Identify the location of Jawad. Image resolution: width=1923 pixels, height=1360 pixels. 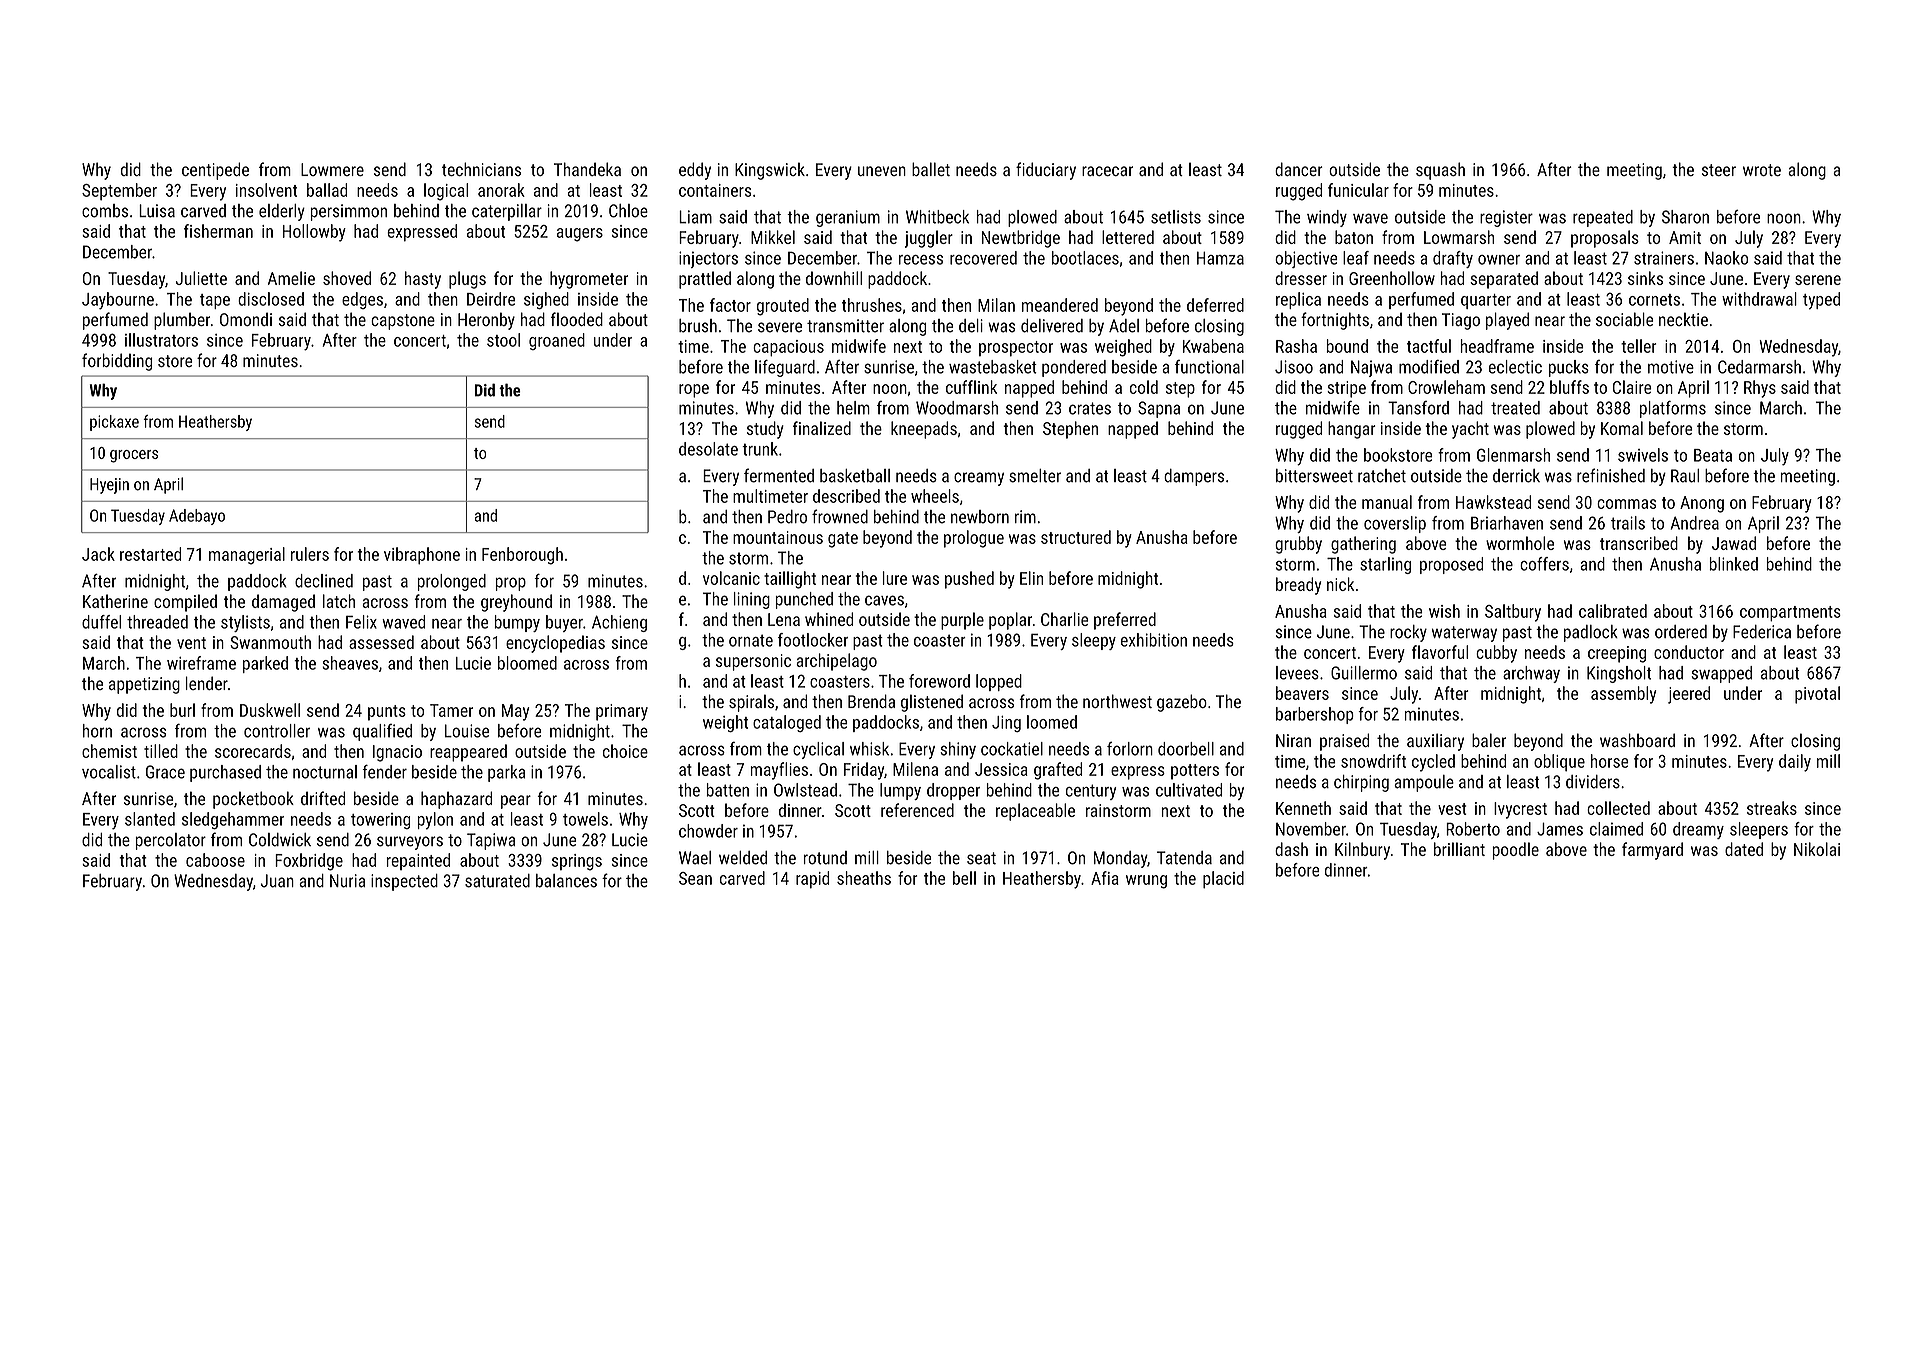
(1734, 543).
